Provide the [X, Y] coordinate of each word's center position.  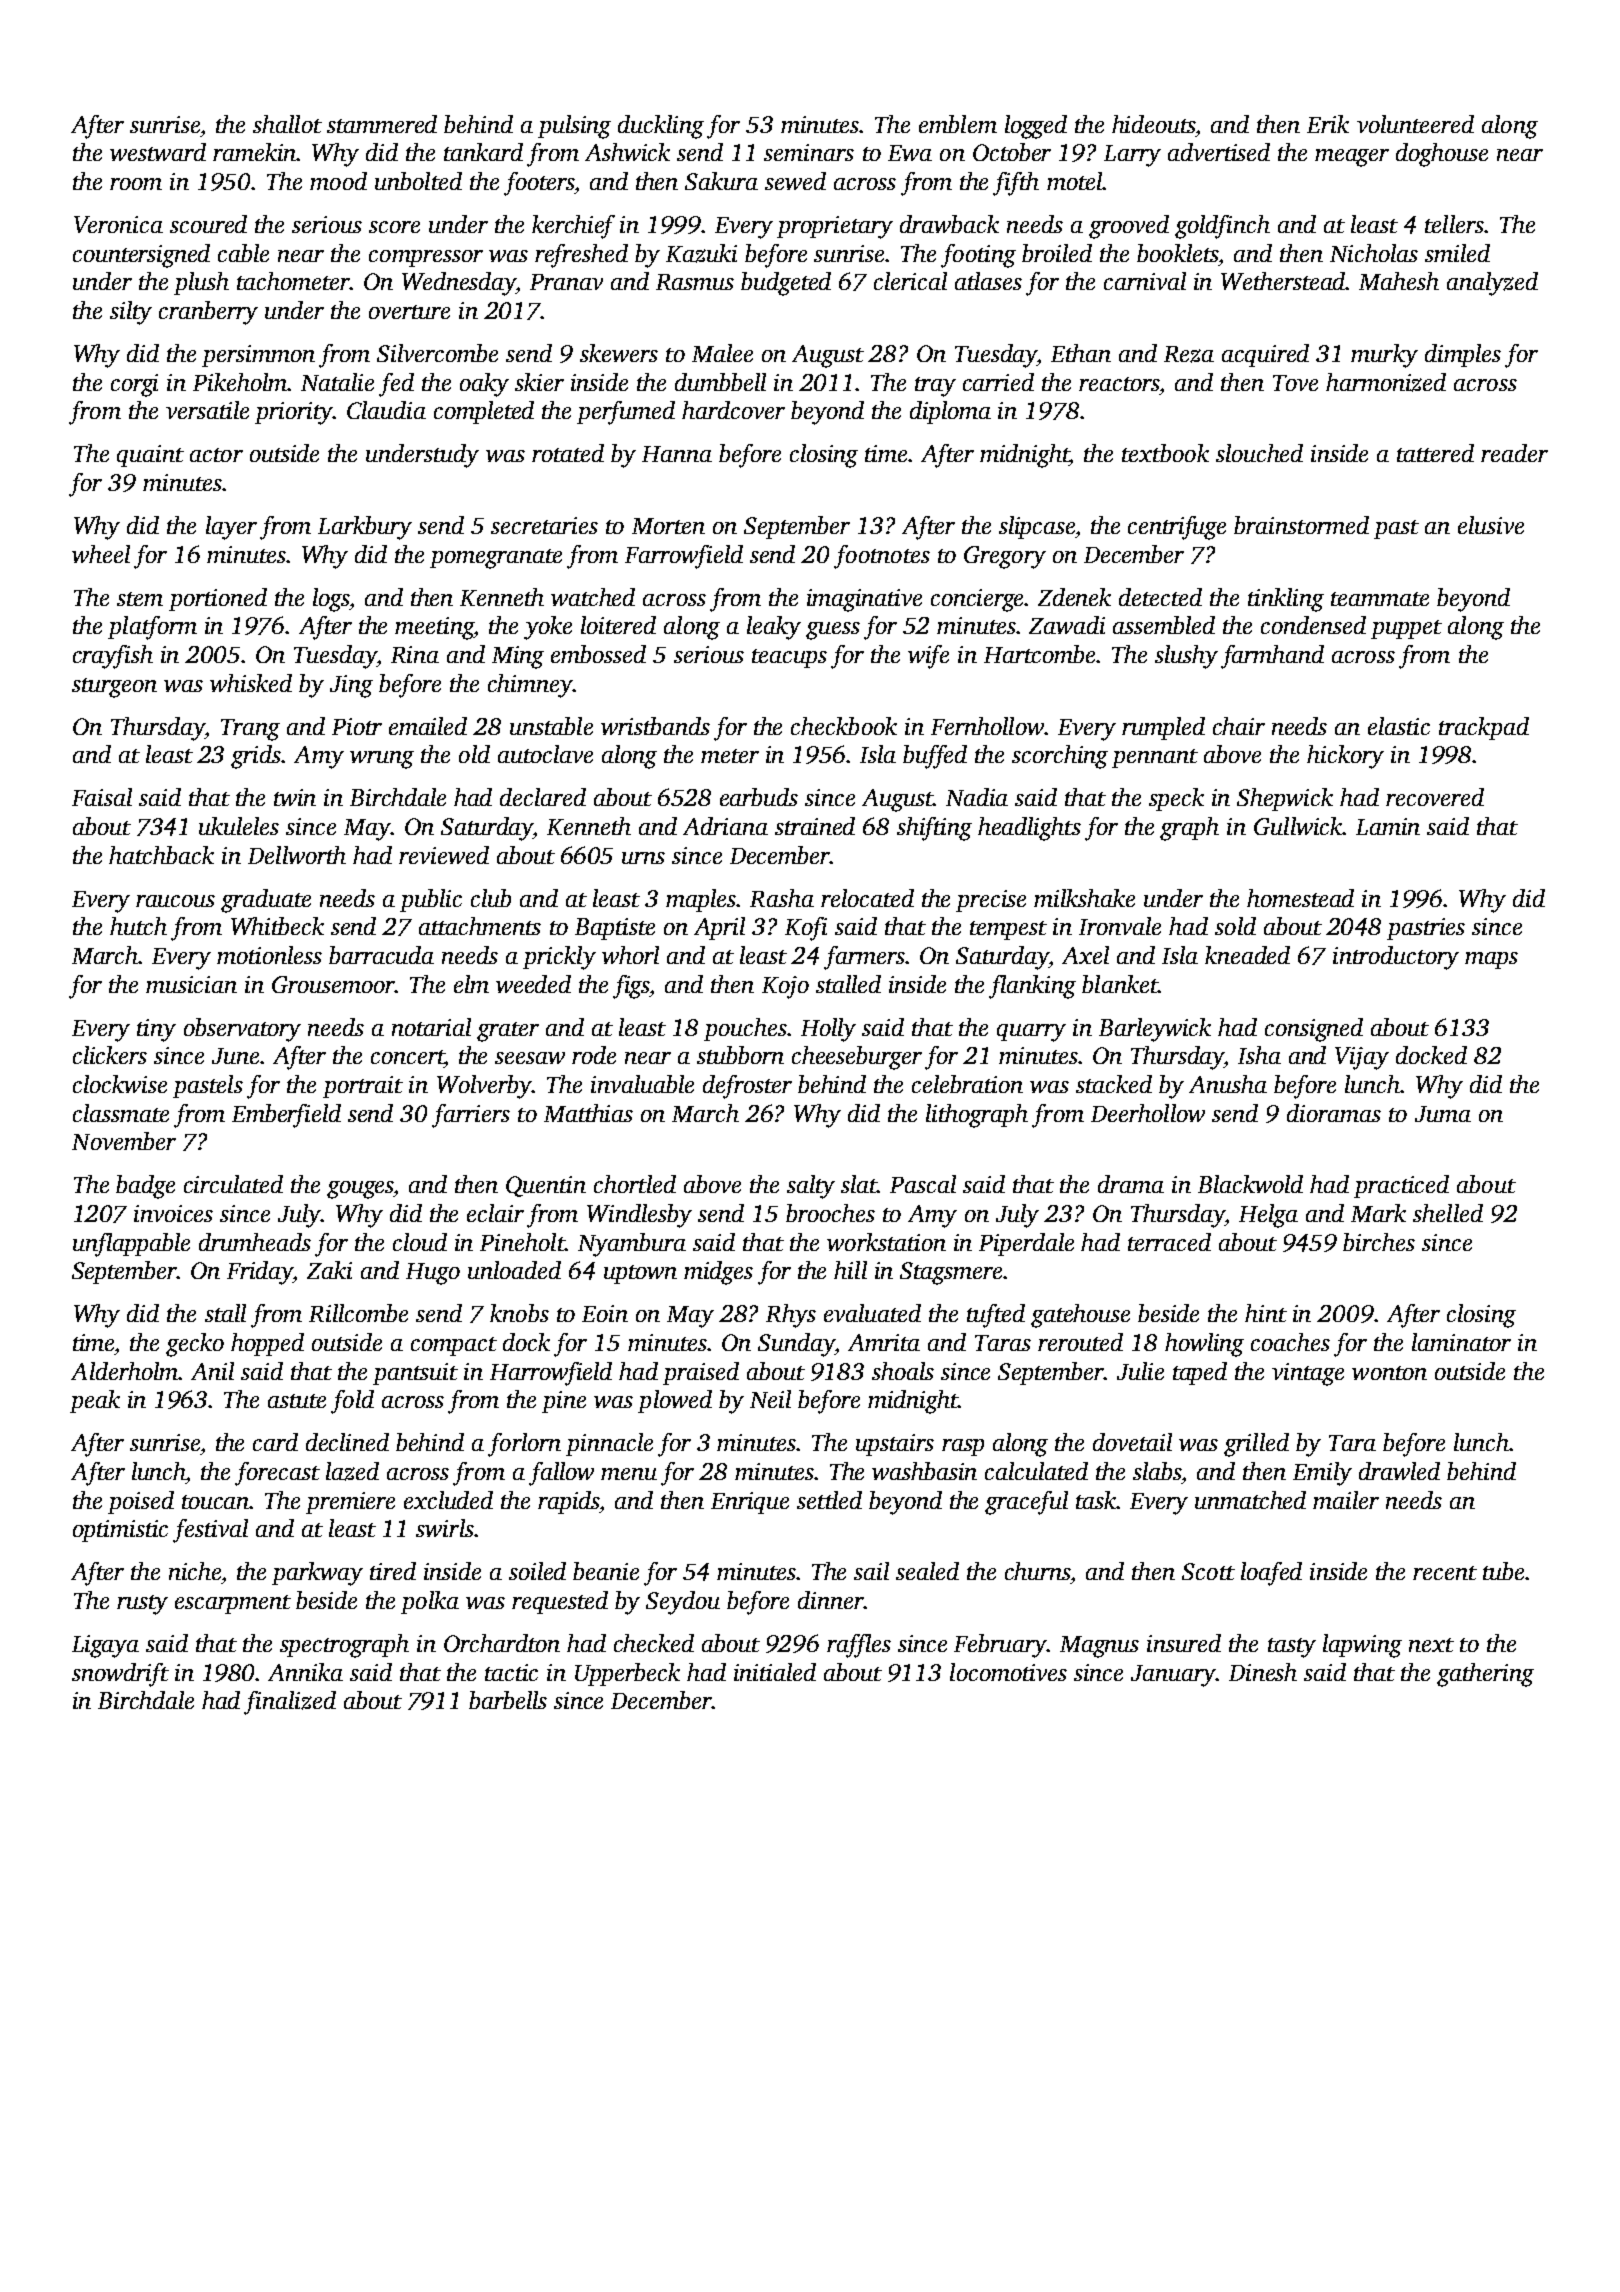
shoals [903, 1371]
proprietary [835, 227]
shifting [934, 829]
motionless [269, 955]
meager [1352, 158]
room [136, 184]
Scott [1208, 1571]
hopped [267, 1344]
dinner [831, 1600]
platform [152, 628]
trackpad [1484, 728]
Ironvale [1120, 926]
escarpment [233, 1604]
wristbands [655, 726]
